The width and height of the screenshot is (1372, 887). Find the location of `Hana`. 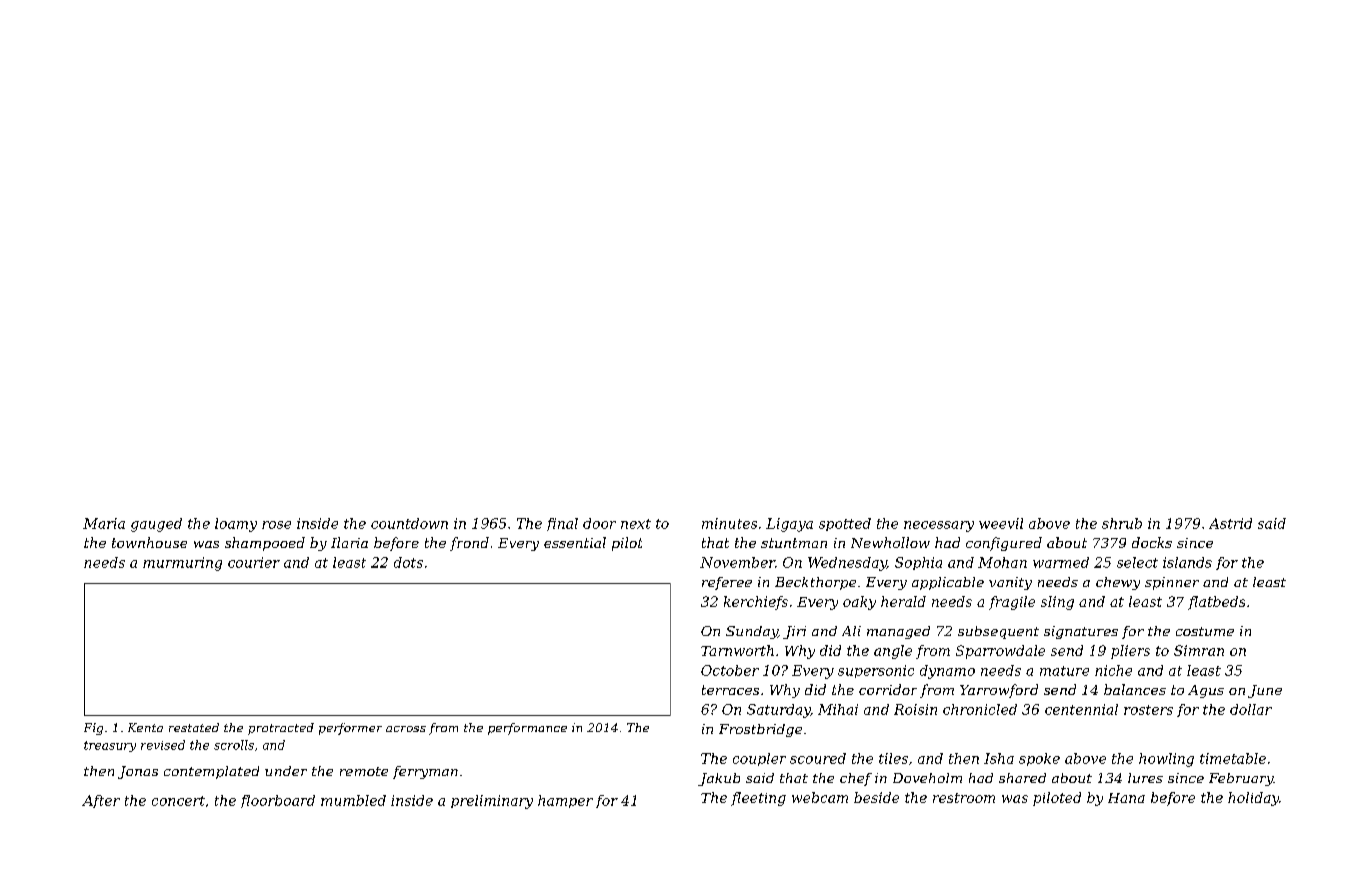

Hana is located at coordinates (1126, 798).
